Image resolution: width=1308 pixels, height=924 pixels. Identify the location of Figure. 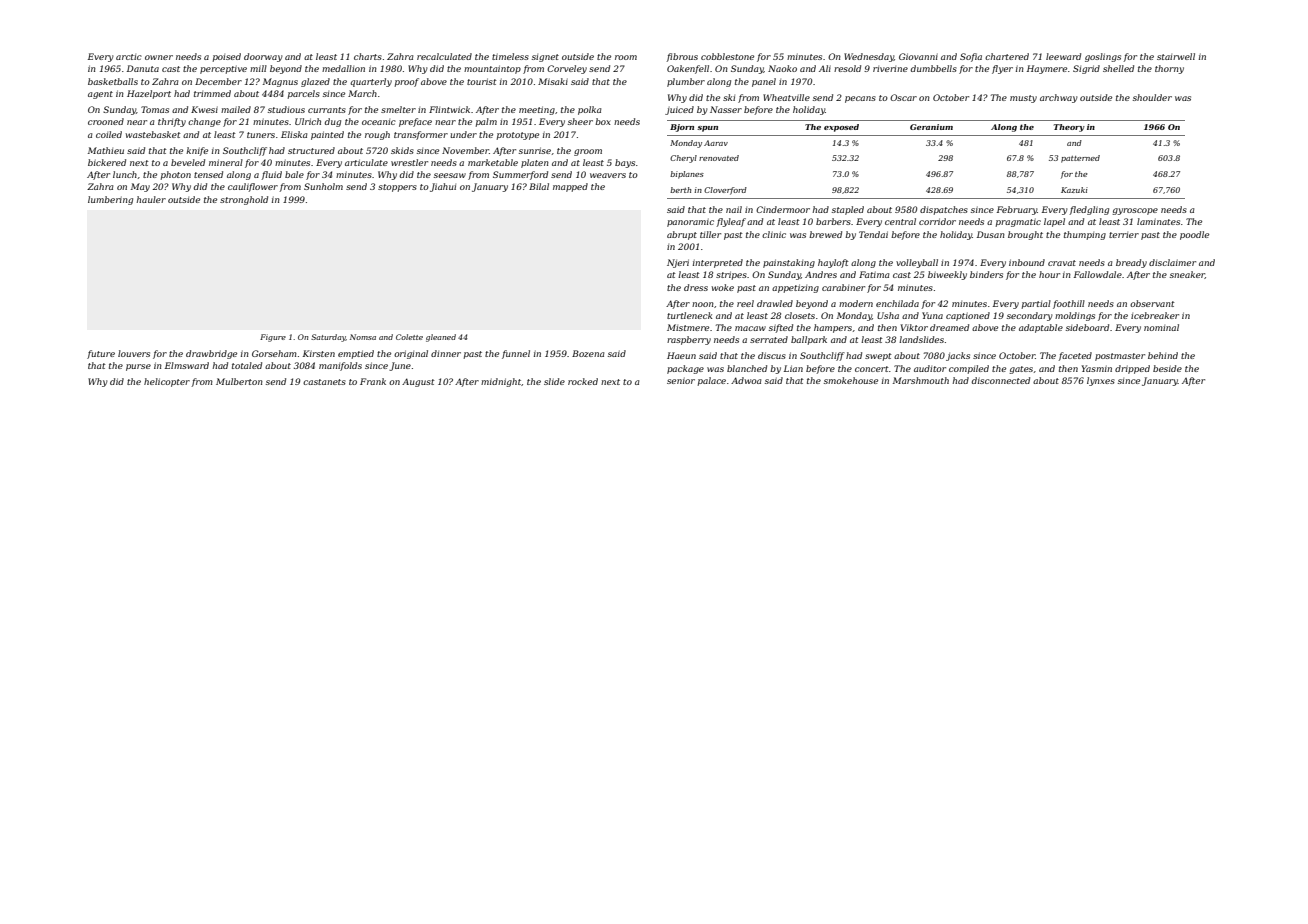
(273, 338).
